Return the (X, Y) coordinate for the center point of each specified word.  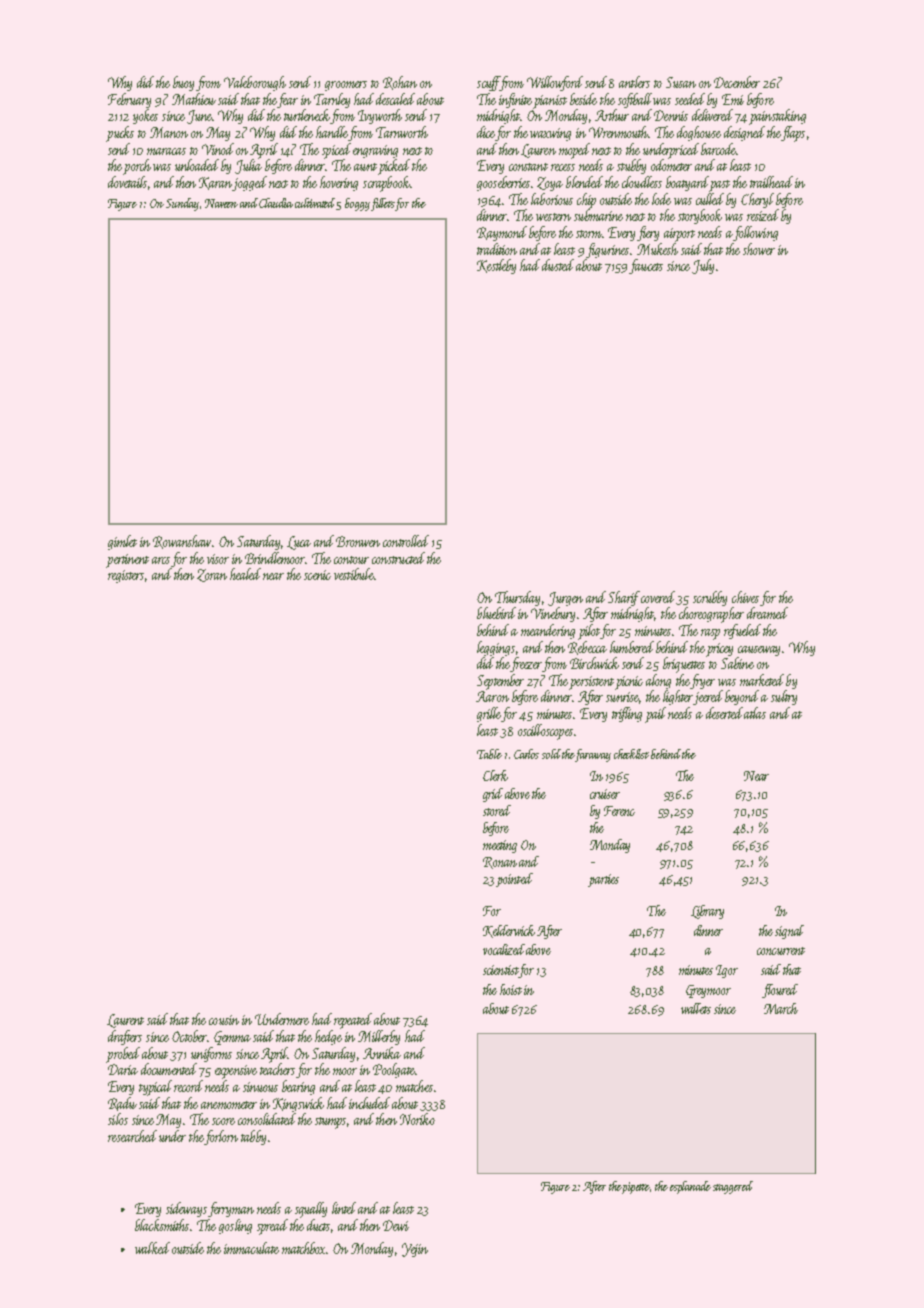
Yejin (415, 1250)
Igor (727, 971)
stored (497, 810)
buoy (183, 83)
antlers (634, 82)
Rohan (400, 83)
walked (152, 1248)
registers (127, 576)
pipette (636, 1188)
